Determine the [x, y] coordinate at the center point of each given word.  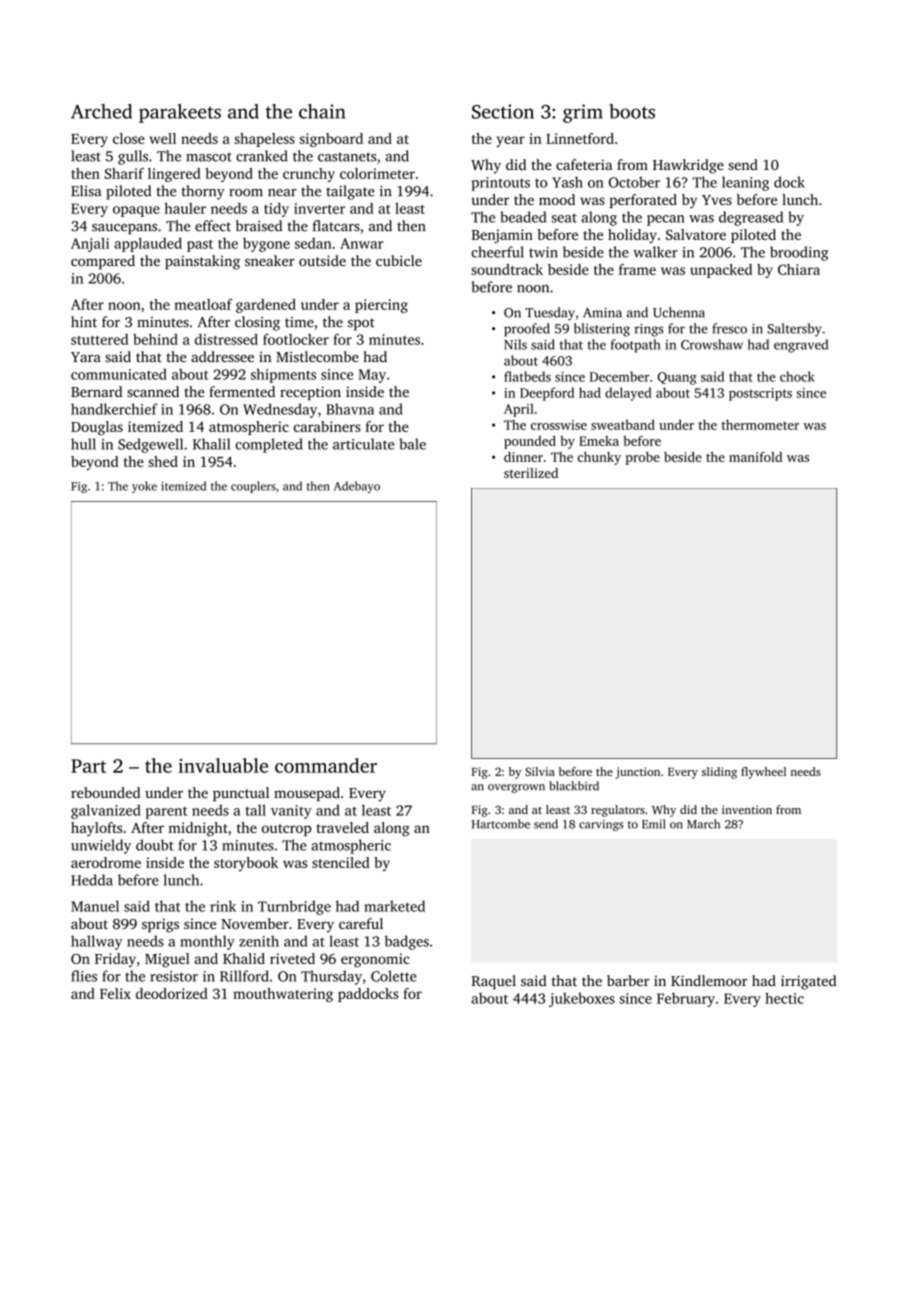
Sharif [124, 173]
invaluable [223, 765]
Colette [393, 976]
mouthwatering [283, 995]
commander [326, 765]
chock [797, 376]
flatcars [336, 226]
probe [643, 458]
